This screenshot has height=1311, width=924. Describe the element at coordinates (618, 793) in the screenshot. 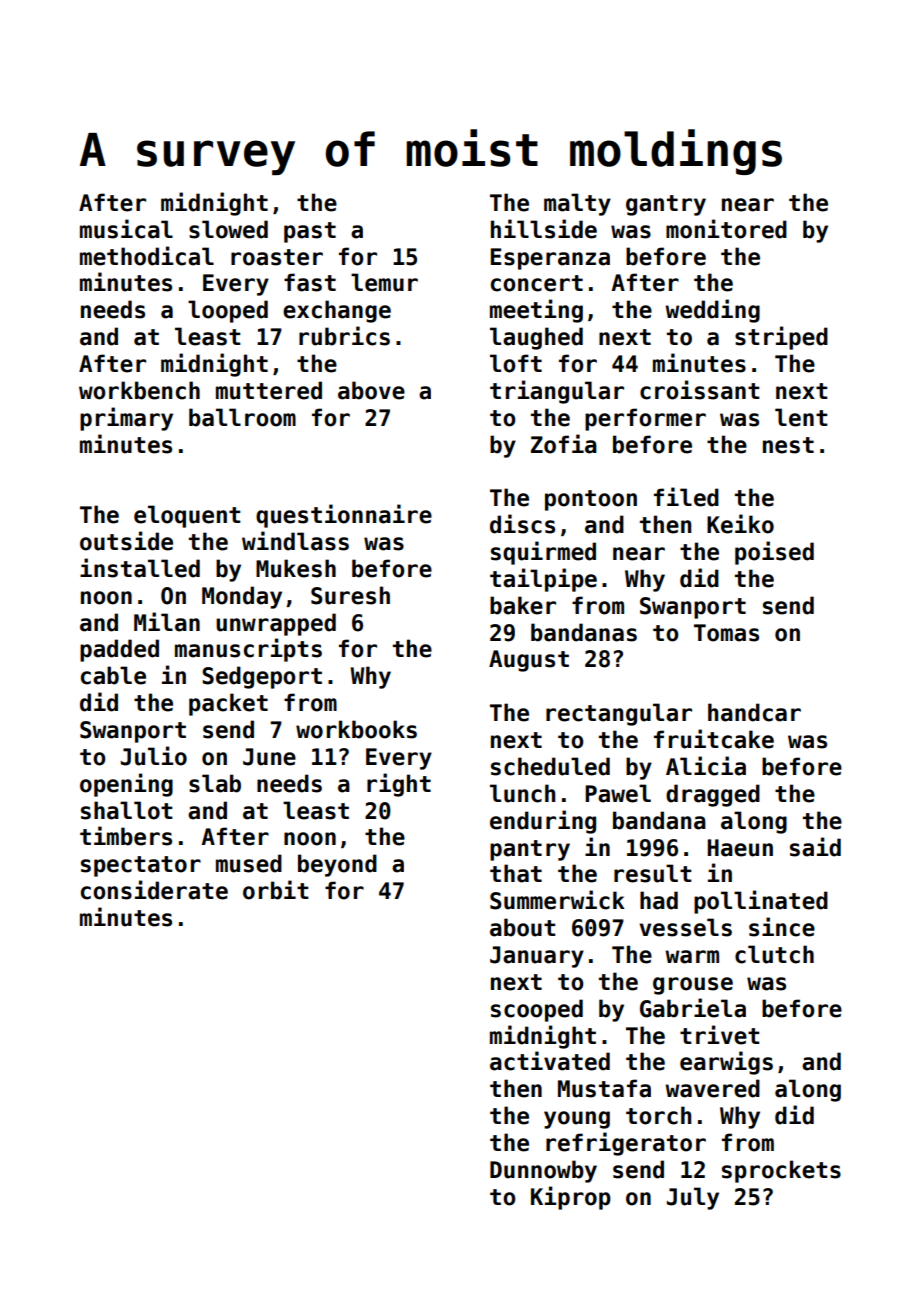

I see `Pawel` at that location.
